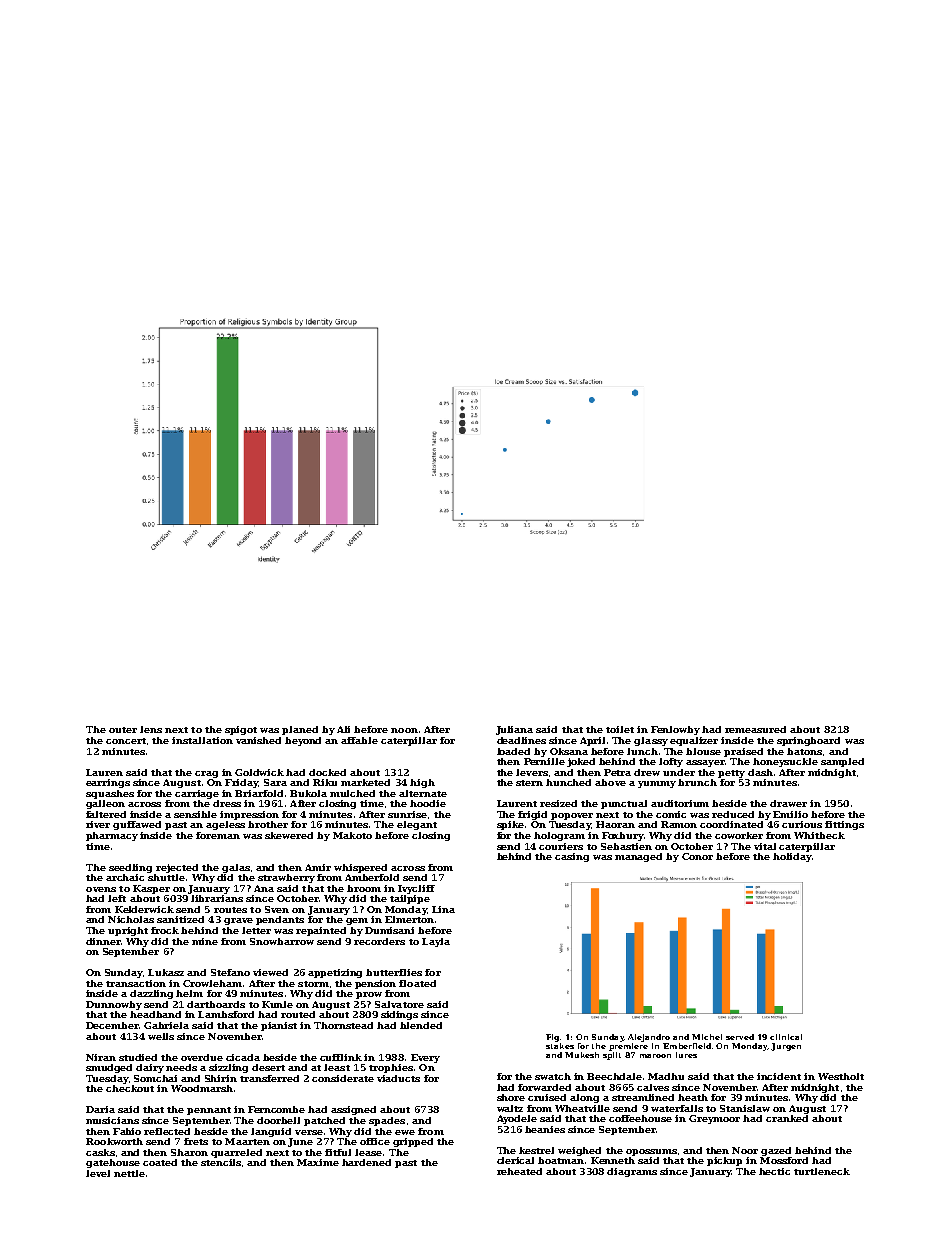  Describe the element at coordinates (697, 856) in the screenshot. I see `Conor` at that location.
